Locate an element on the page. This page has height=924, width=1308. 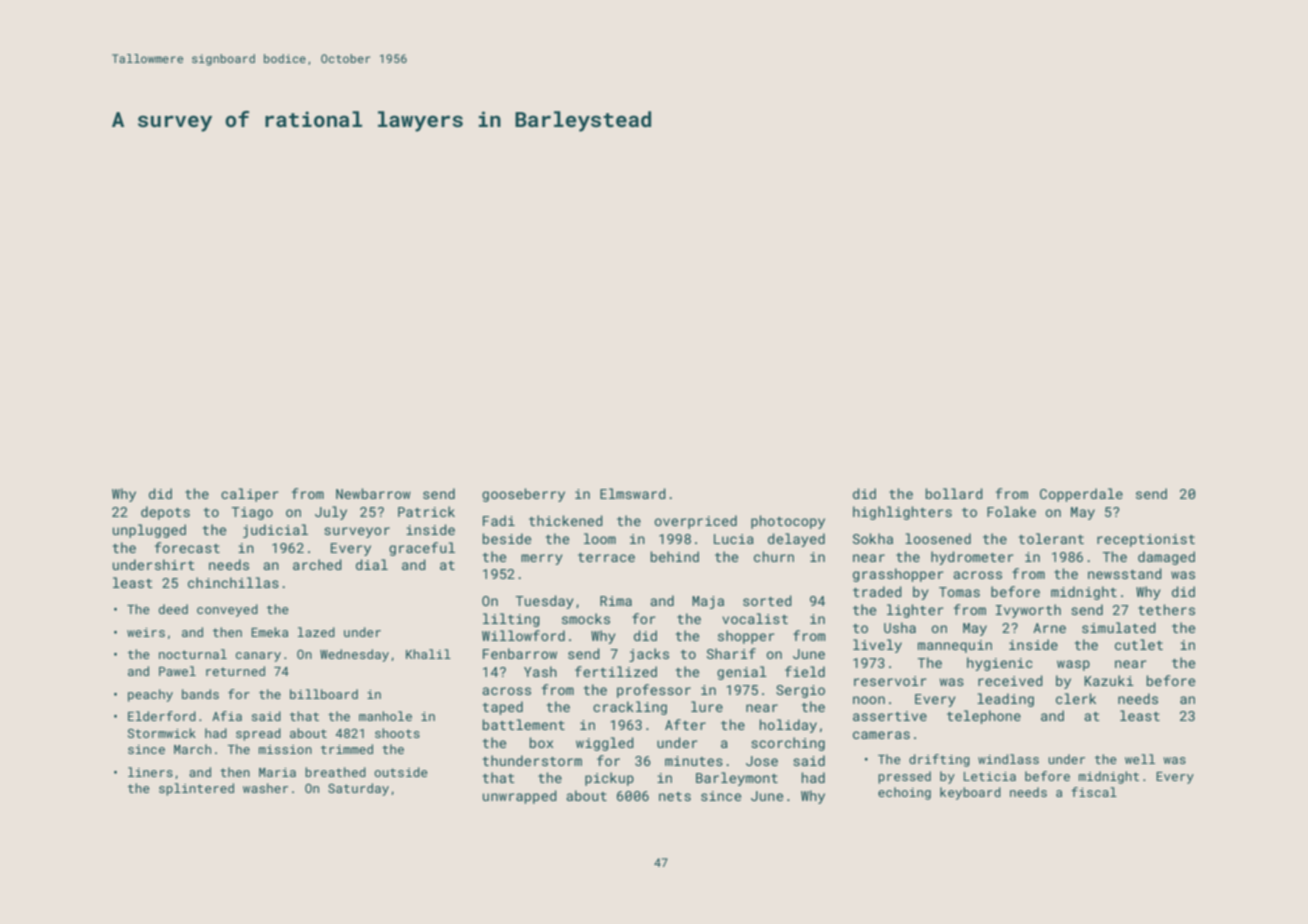
merry is located at coordinates (542, 559).
